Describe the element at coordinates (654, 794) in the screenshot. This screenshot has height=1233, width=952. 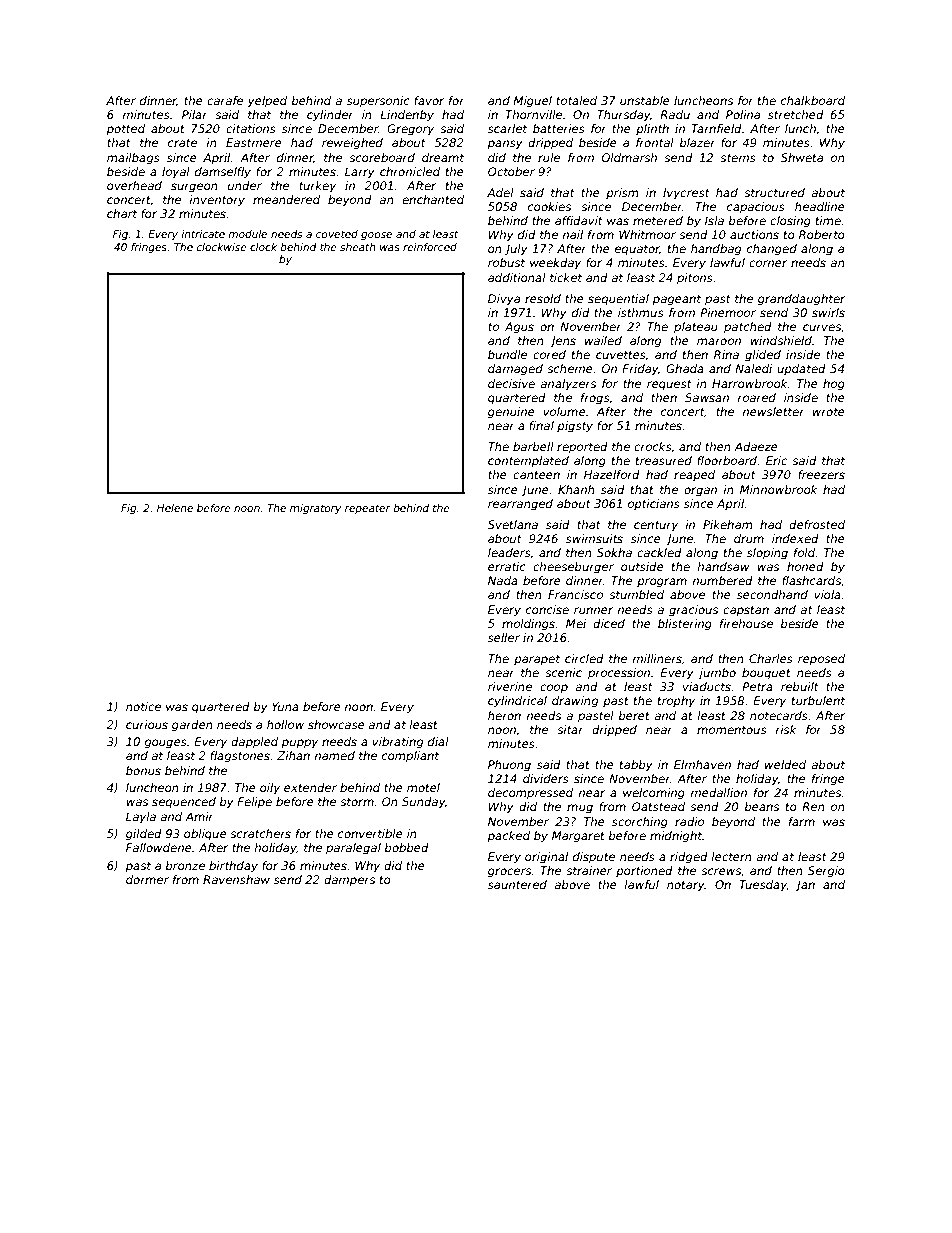
I see `welcoming` at that location.
